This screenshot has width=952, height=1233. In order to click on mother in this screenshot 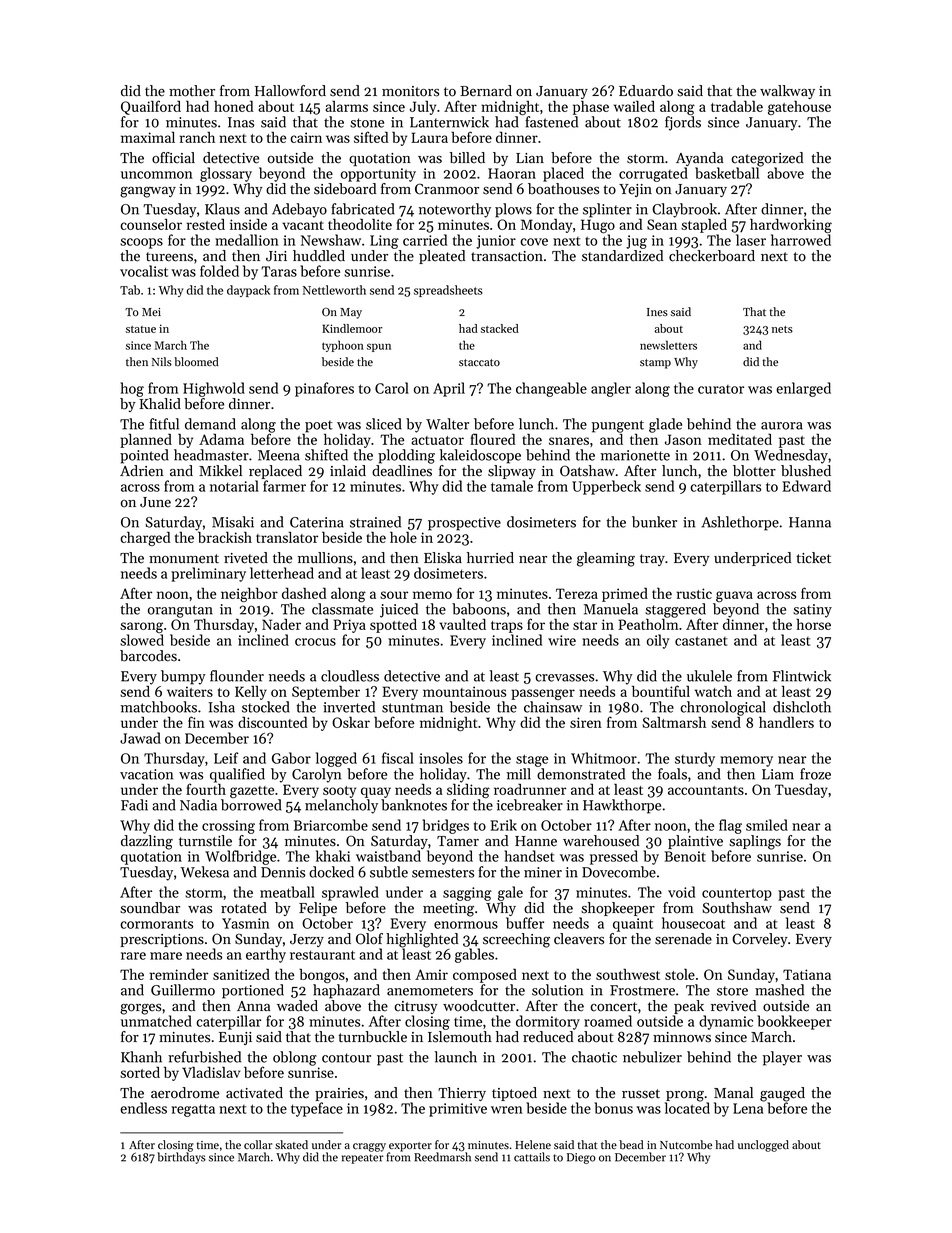, I will do `click(192, 91)`.
